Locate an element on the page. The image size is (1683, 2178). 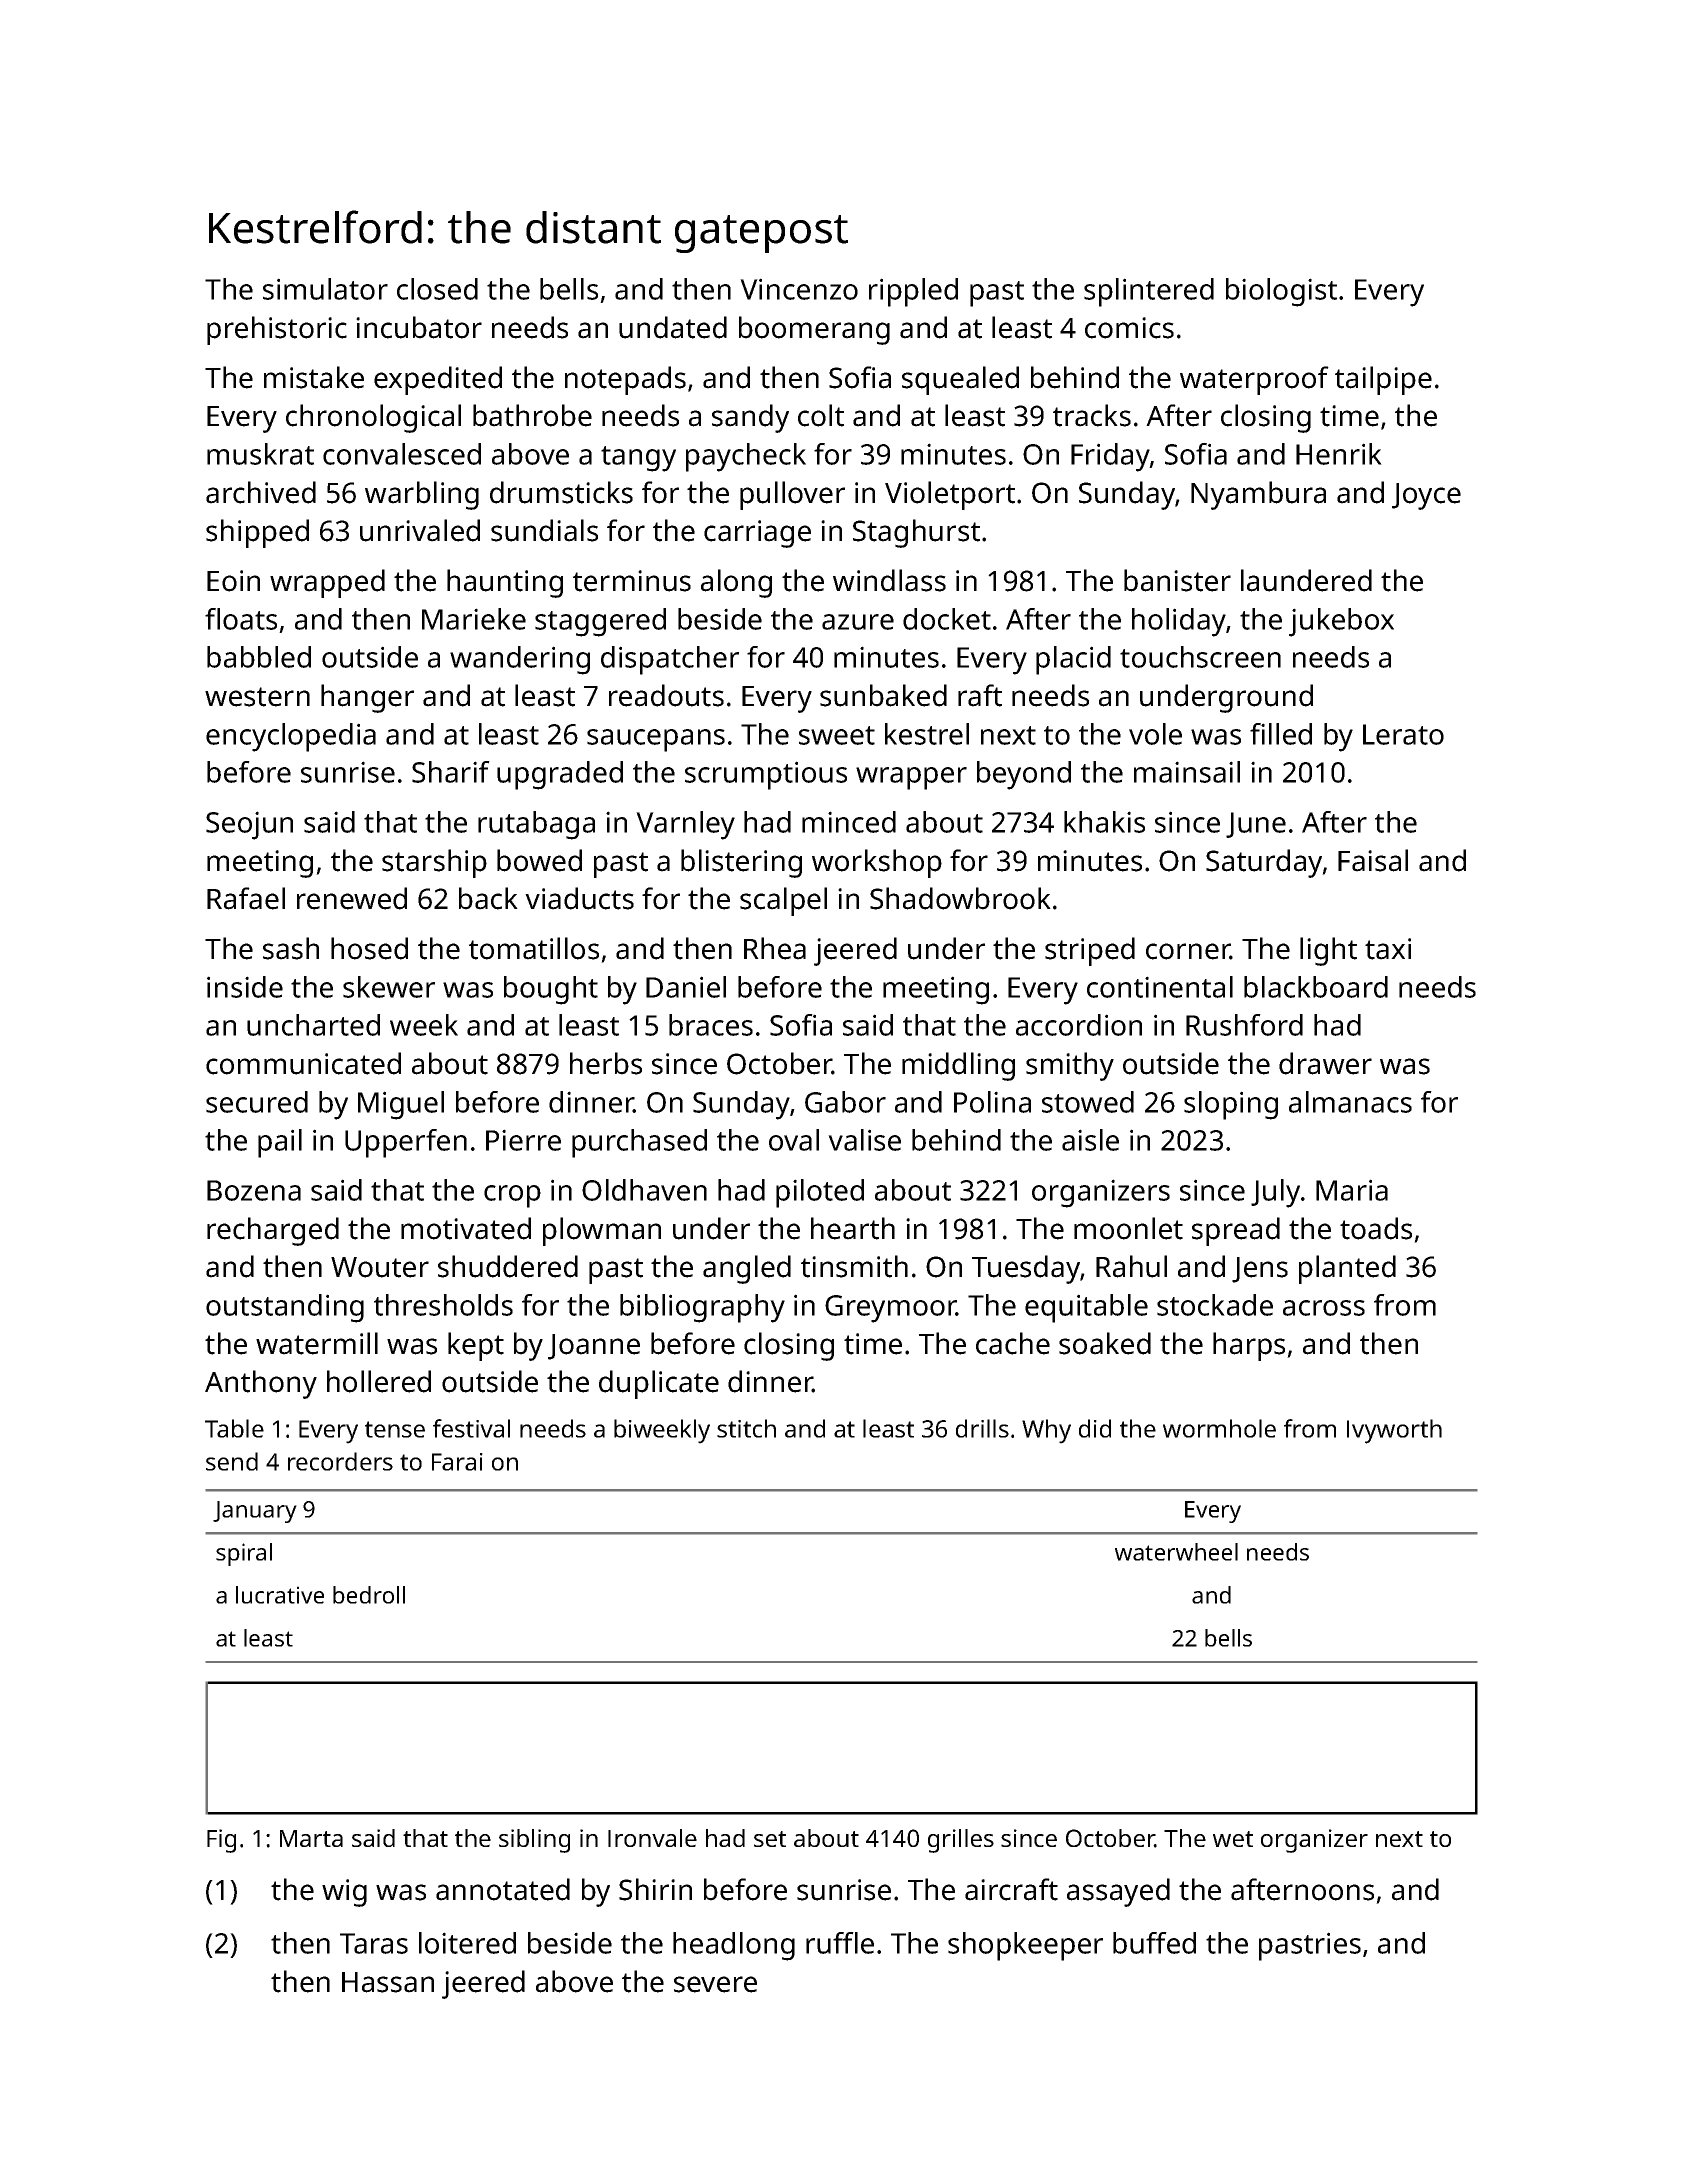
simulator is located at coordinates (325, 289).
